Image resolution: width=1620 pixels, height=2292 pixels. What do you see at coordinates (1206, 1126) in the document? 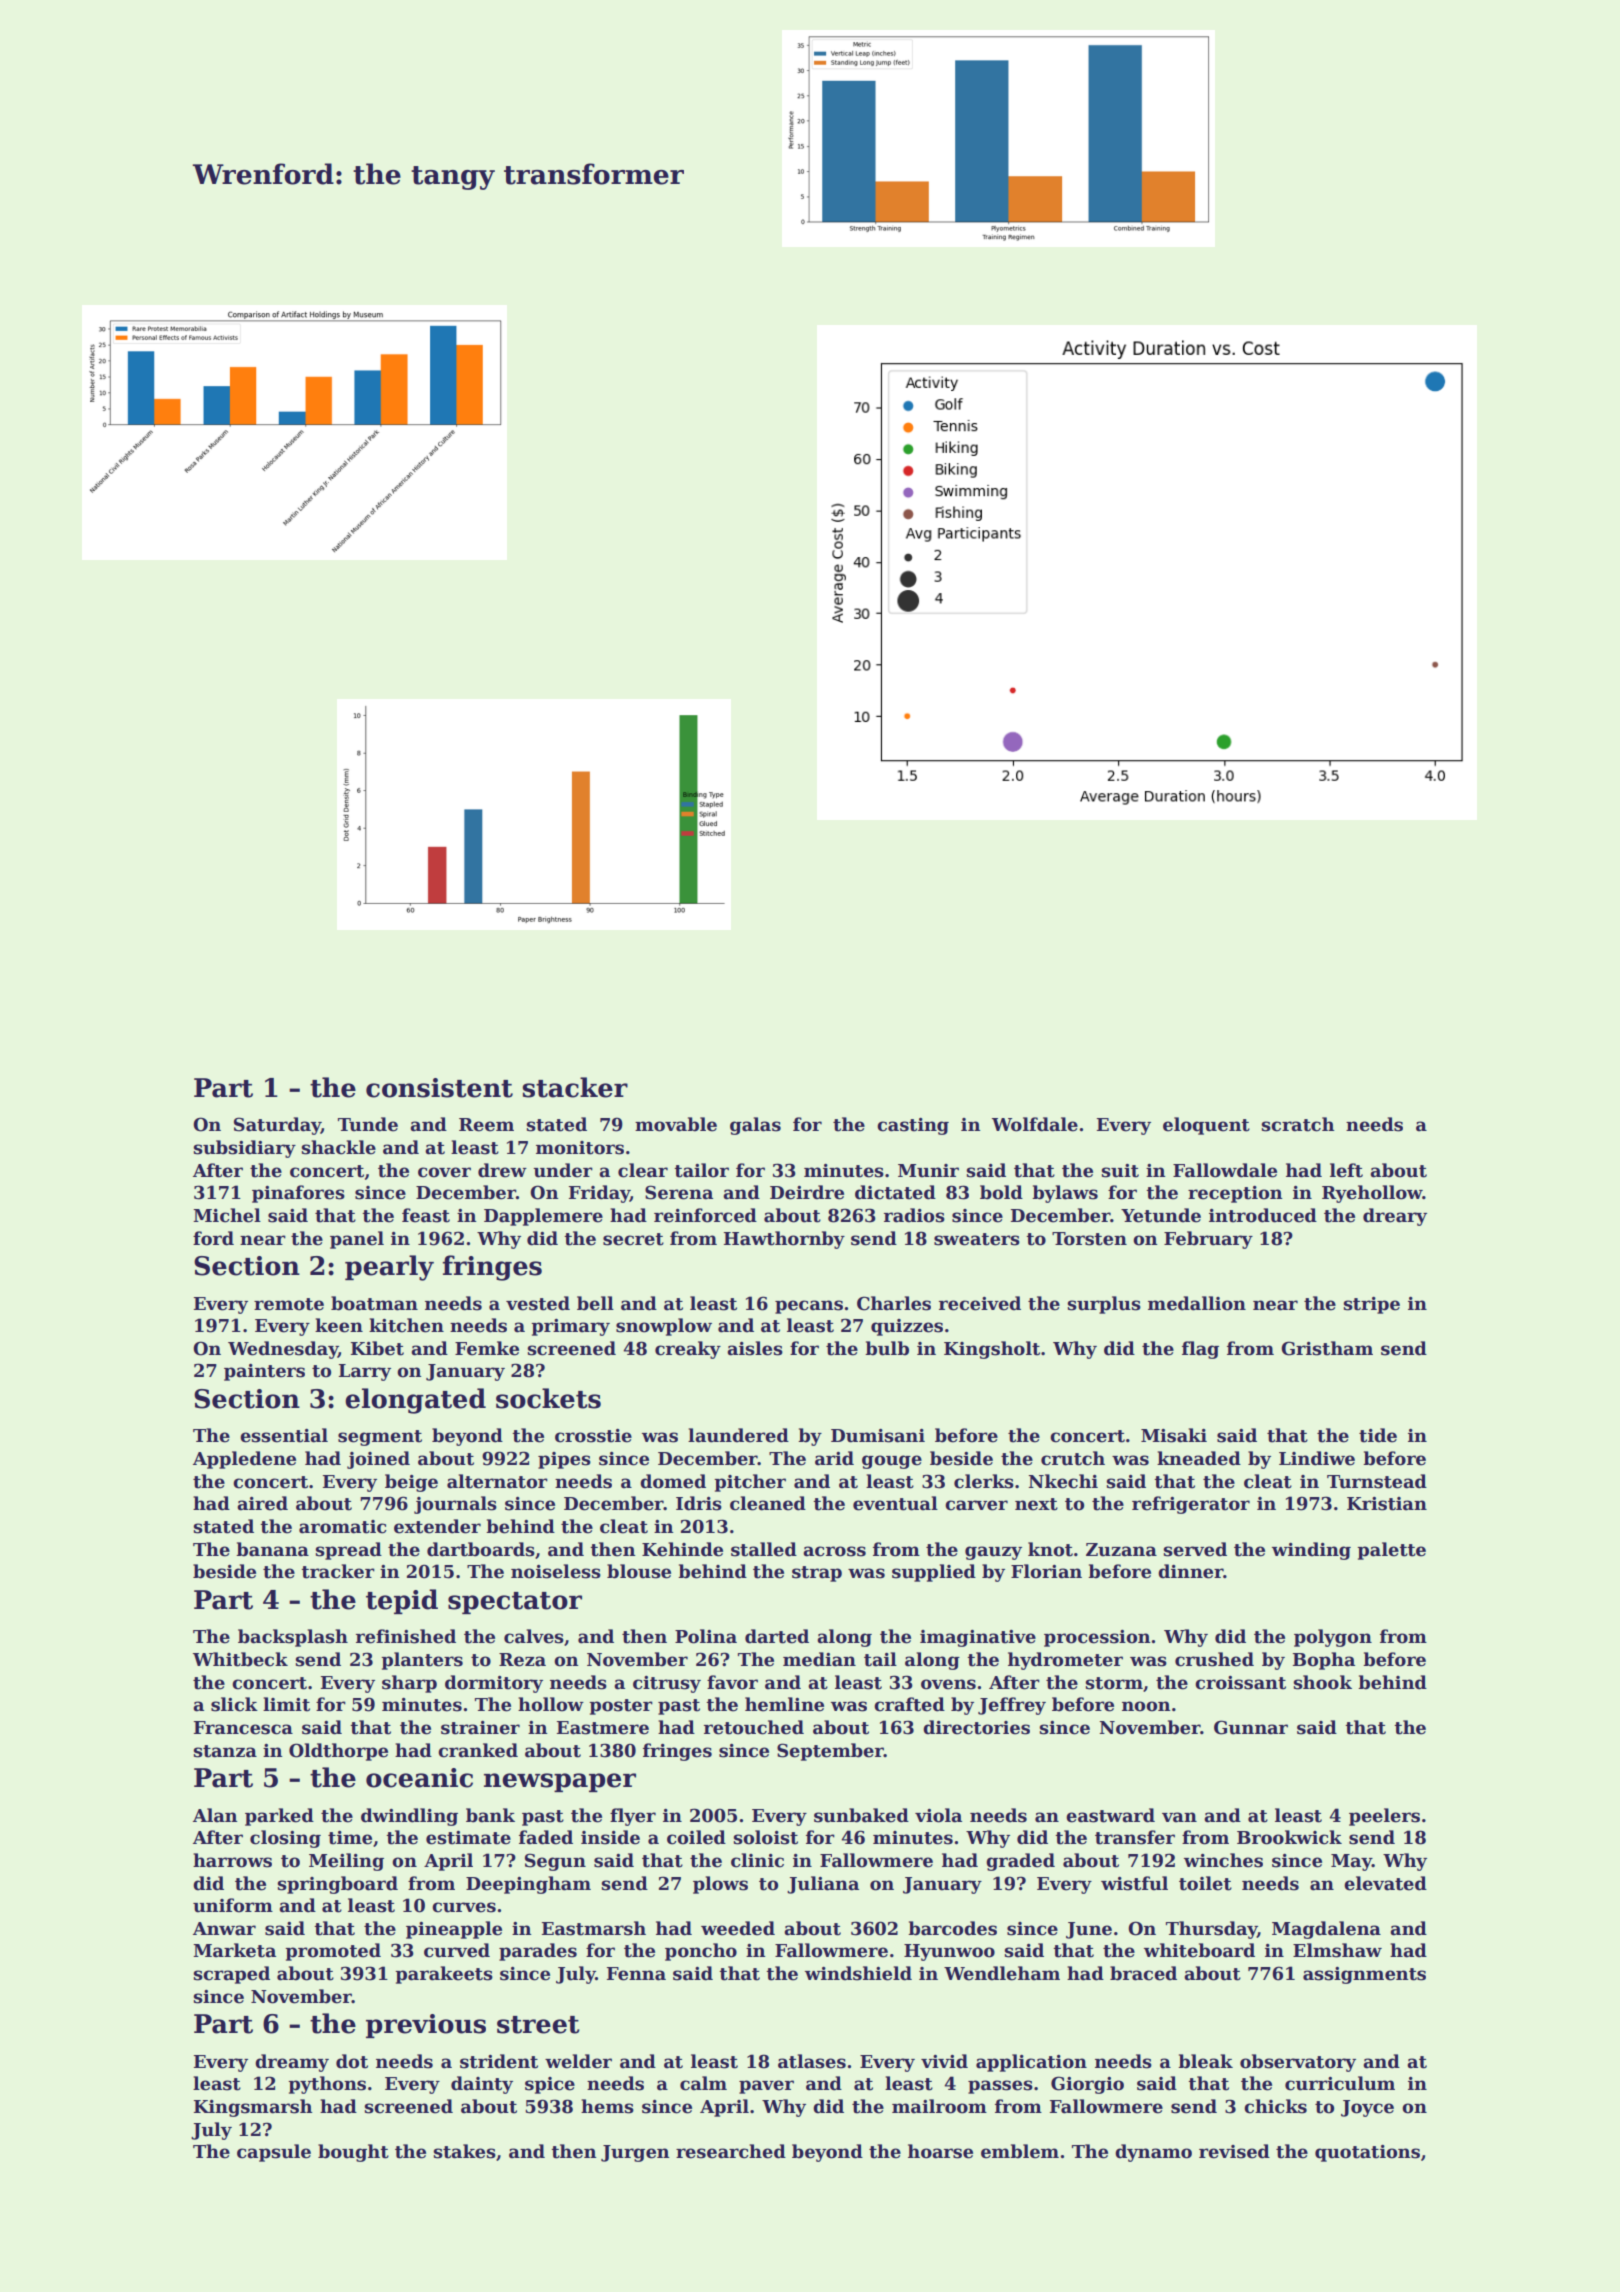
I see `eloquent` at bounding box center [1206, 1126].
